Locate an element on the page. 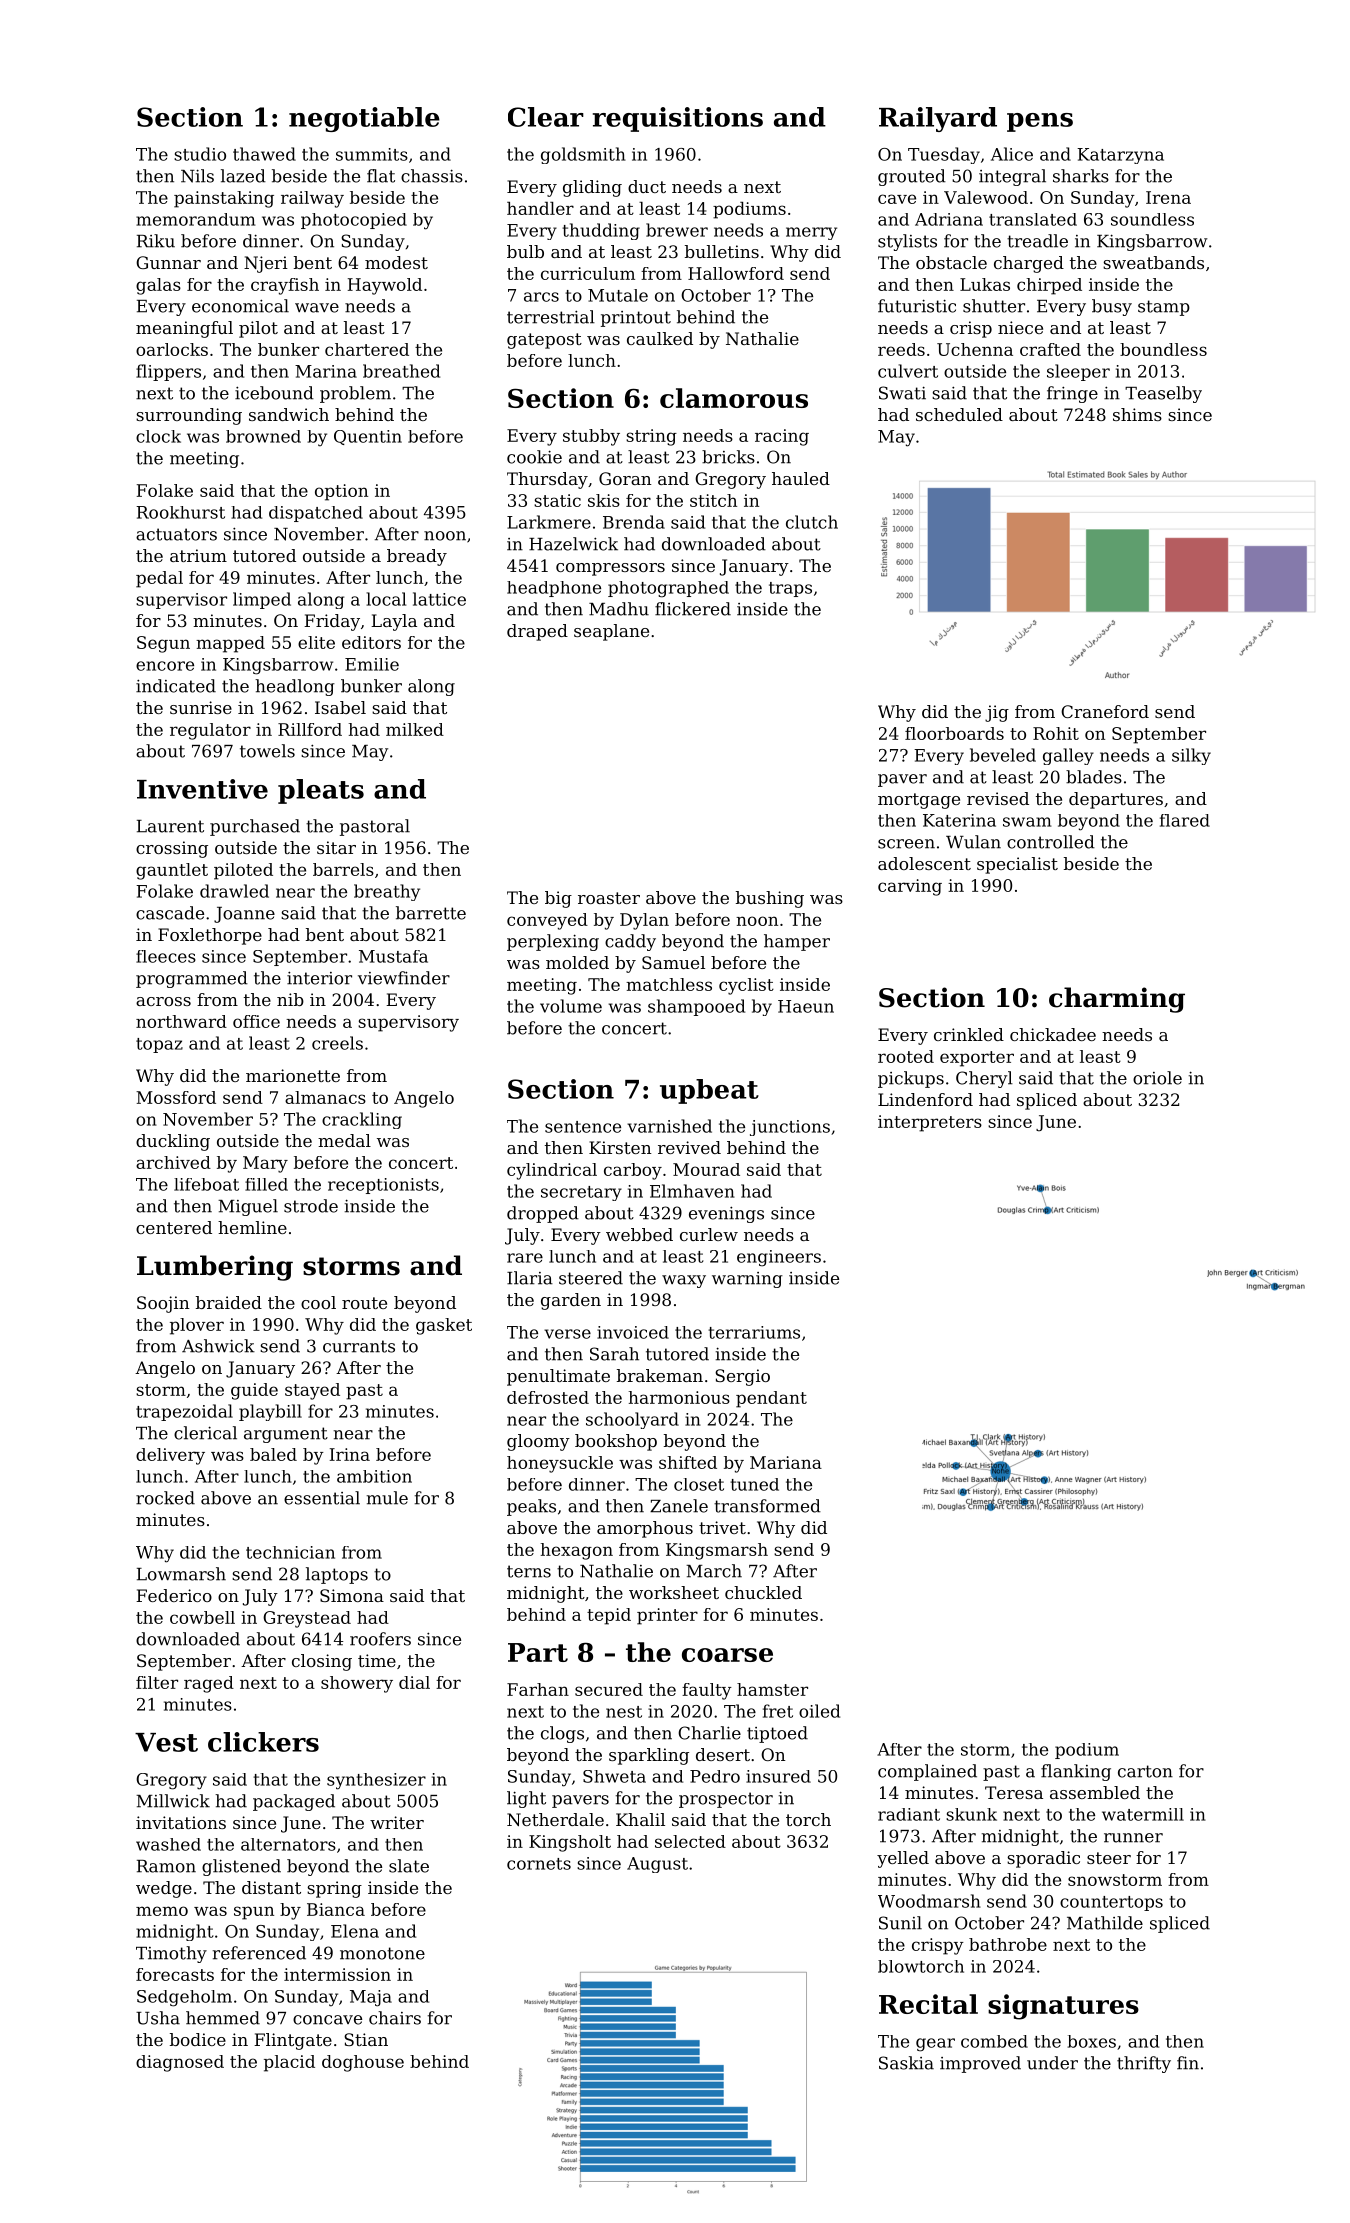 The width and height of the page is (1350, 2223). flared is located at coordinates (1185, 820).
